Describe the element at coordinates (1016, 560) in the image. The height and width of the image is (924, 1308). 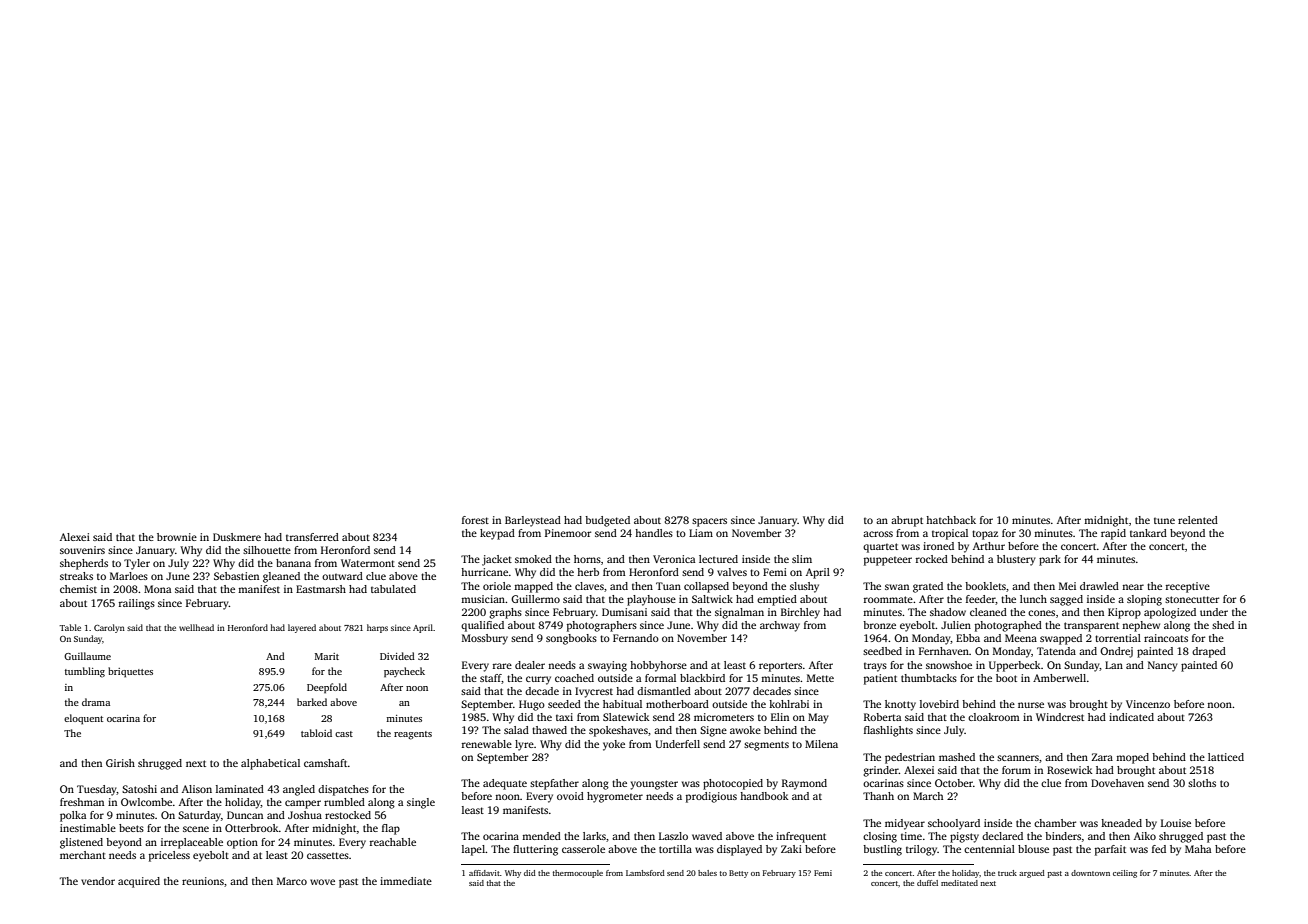
I see `blustery` at that location.
